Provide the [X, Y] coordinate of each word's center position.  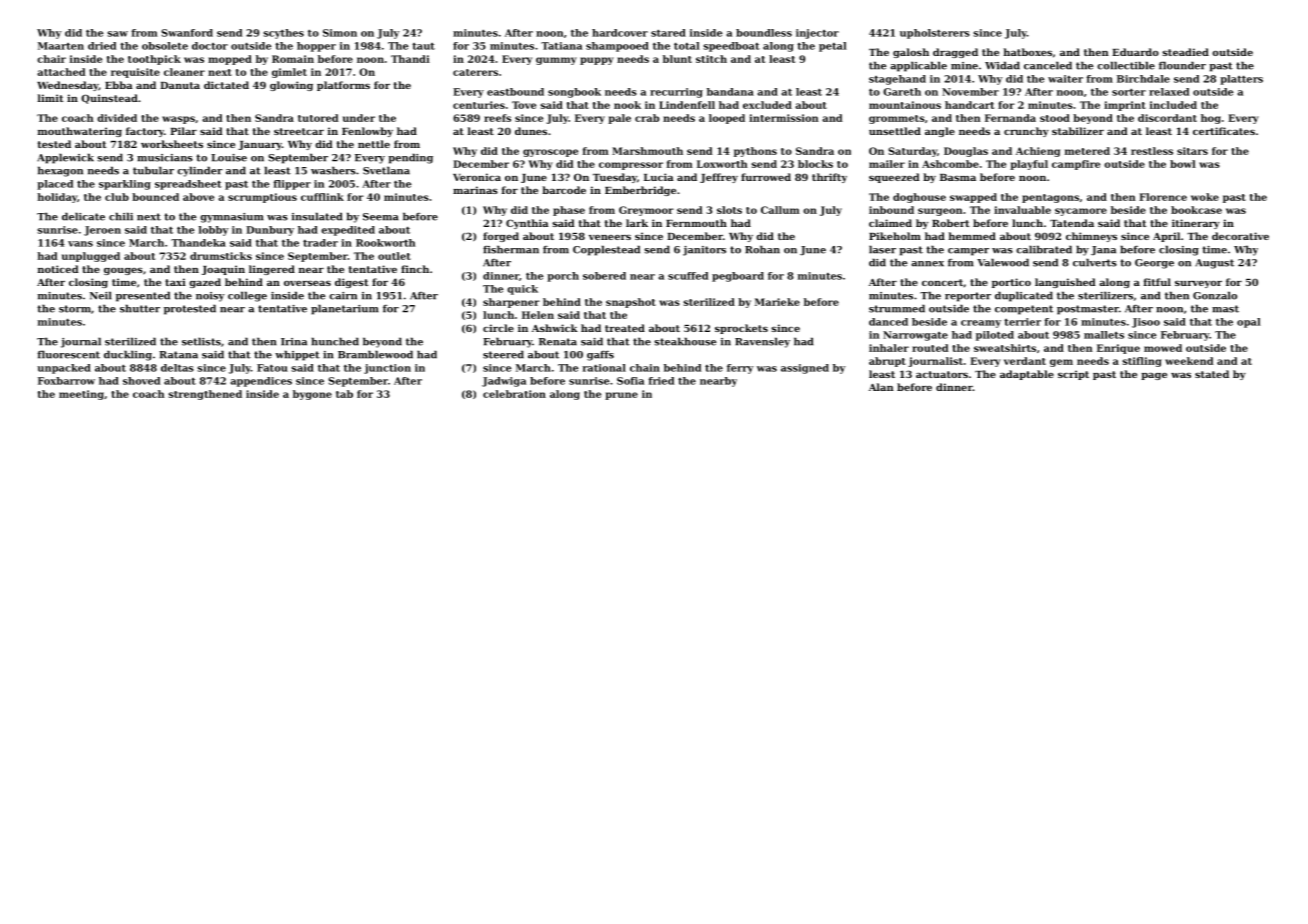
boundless [764, 33]
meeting [81, 395]
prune [621, 396]
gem [1061, 363]
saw [117, 34]
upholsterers [935, 34]
